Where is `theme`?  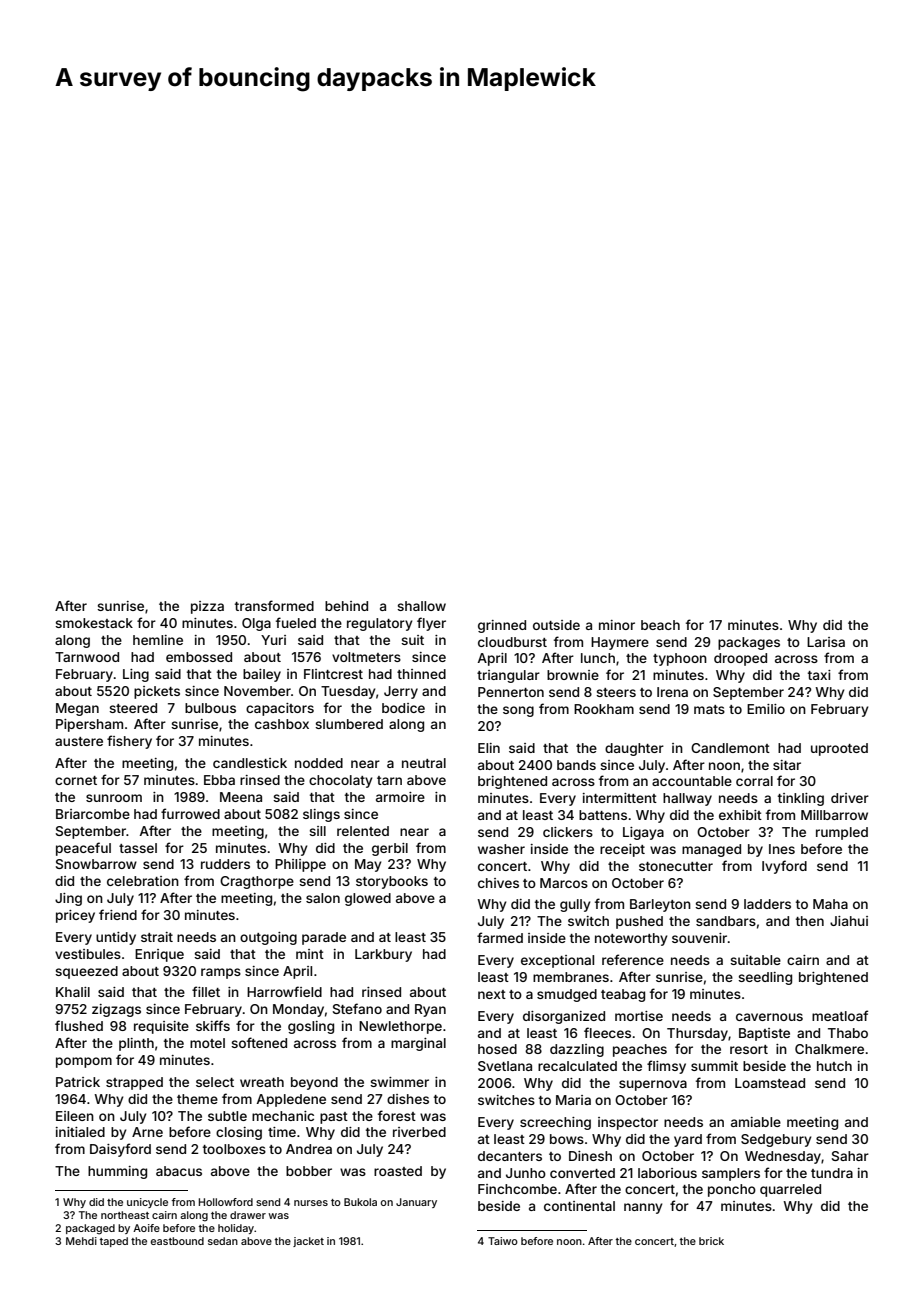 theme is located at coordinates (197, 1099).
